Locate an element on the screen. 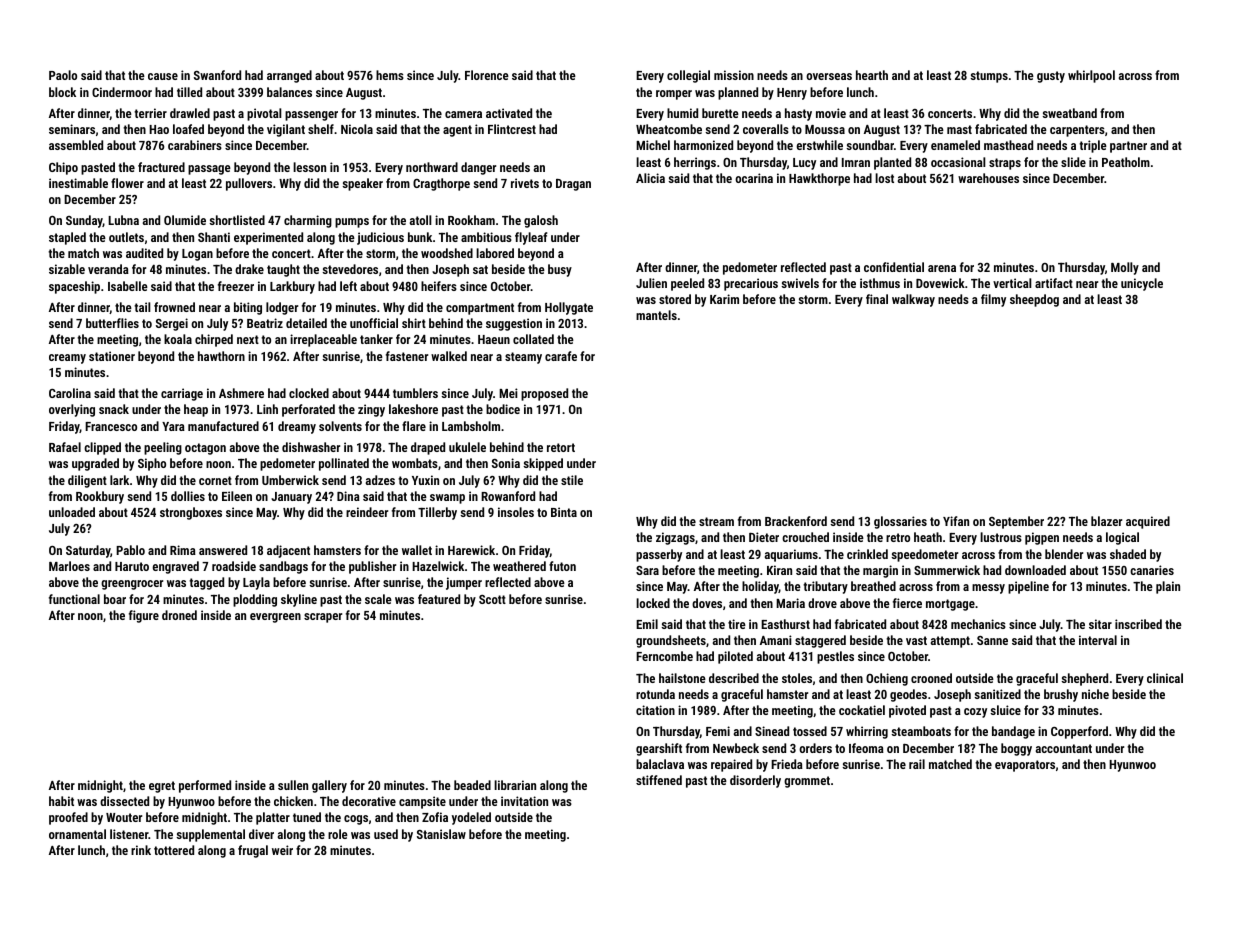  acquired is located at coordinates (1148, 522).
